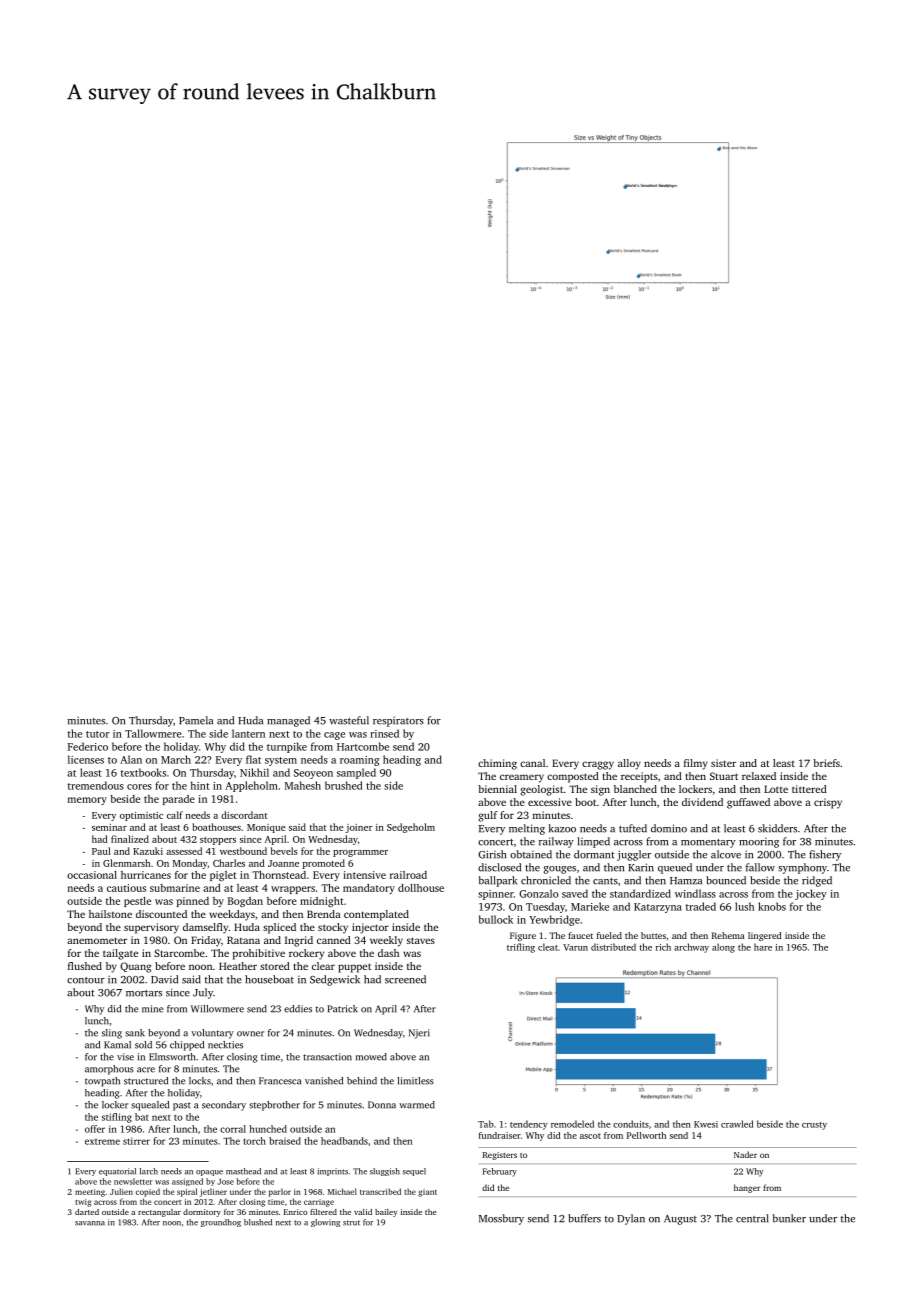 The height and width of the page is (1308, 924). I want to click on alloy, so click(629, 764).
